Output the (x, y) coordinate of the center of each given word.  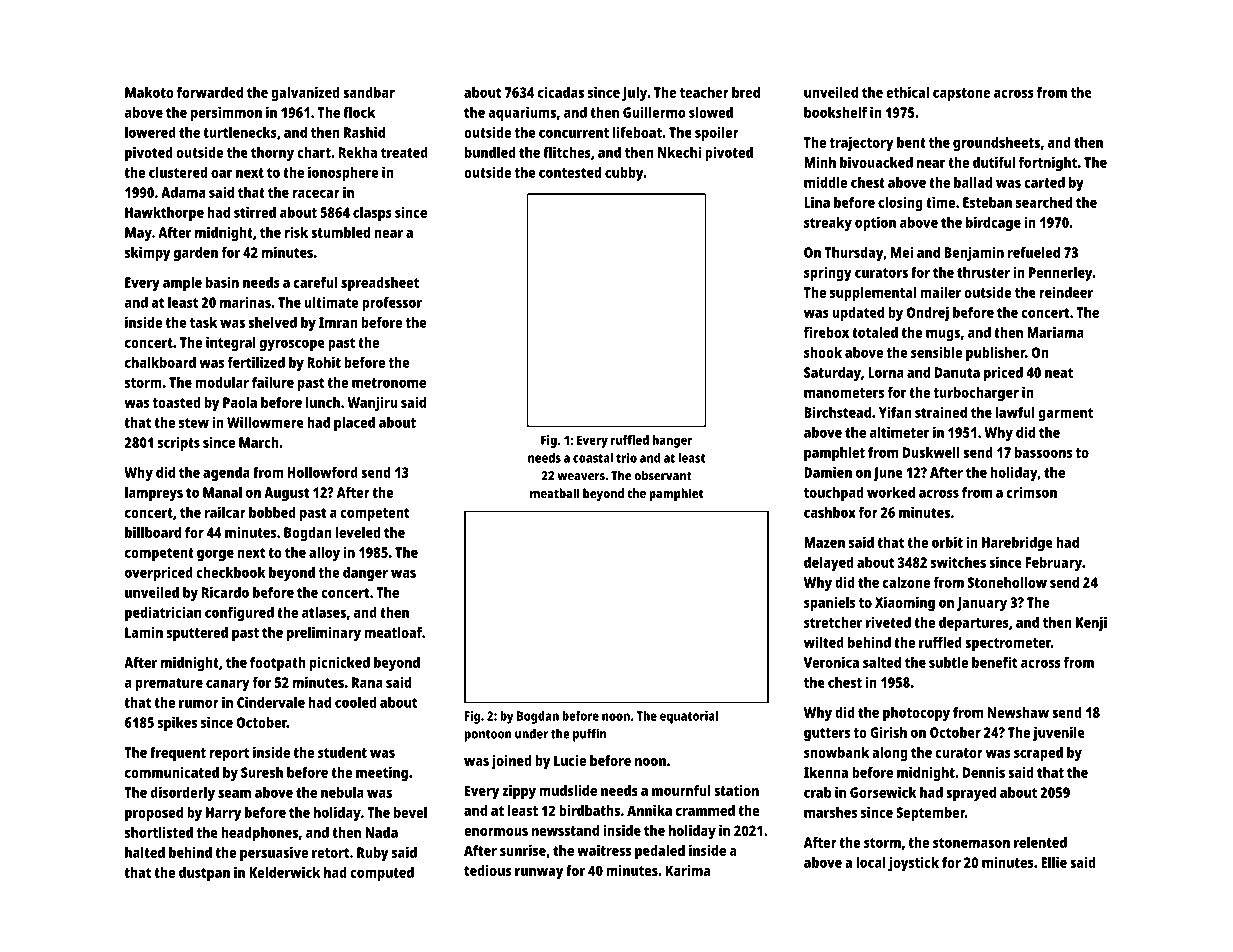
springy (828, 273)
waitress (604, 850)
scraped (1038, 754)
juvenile (1059, 733)
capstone (961, 94)
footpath (277, 664)
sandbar (369, 92)
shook (823, 352)
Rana (367, 682)
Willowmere (265, 422)
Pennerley (1060, 273)
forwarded (210, 92)
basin (222, 282)
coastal (593, 457)
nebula (342, 792)
